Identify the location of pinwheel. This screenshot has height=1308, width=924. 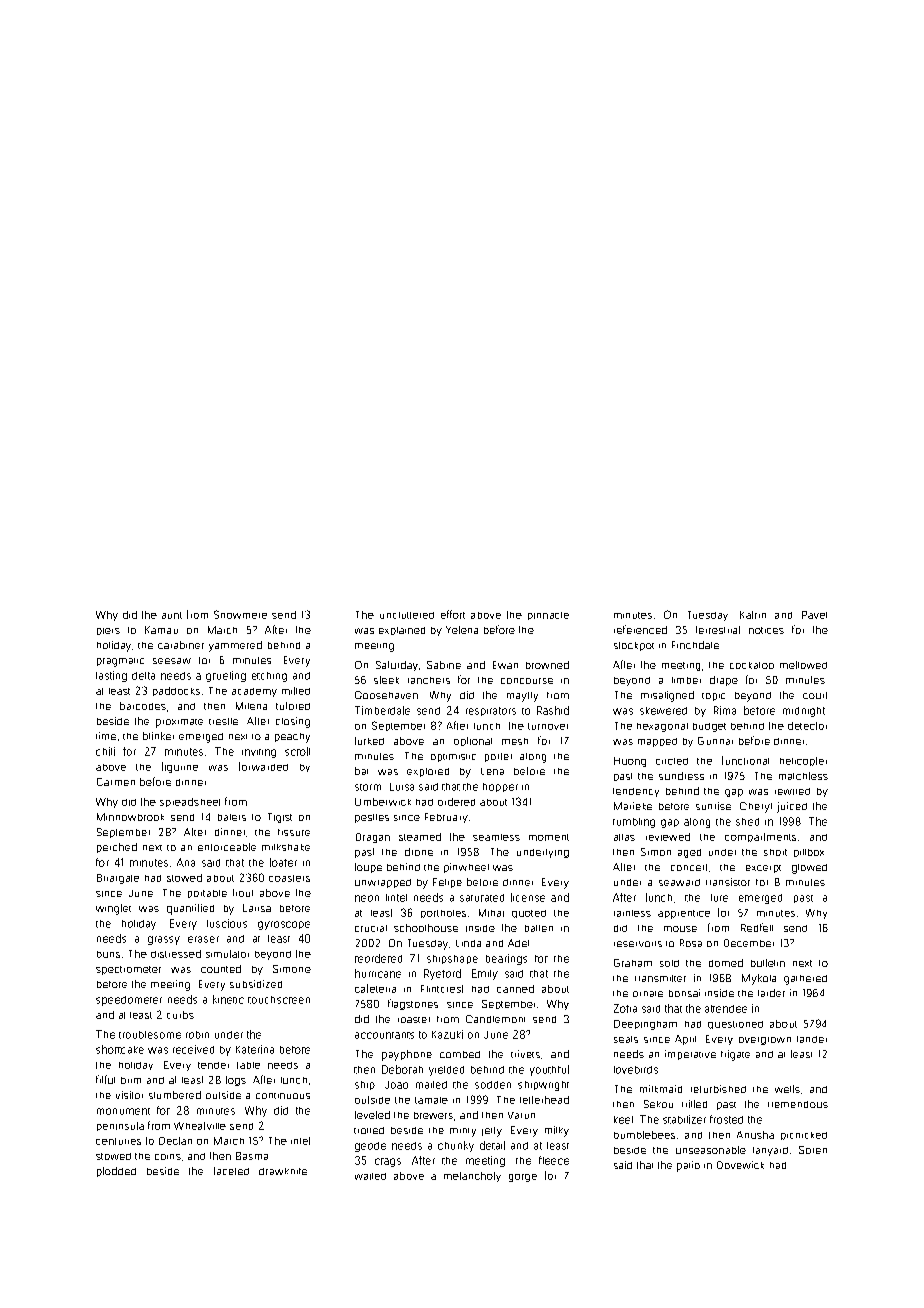
(466, 868).
